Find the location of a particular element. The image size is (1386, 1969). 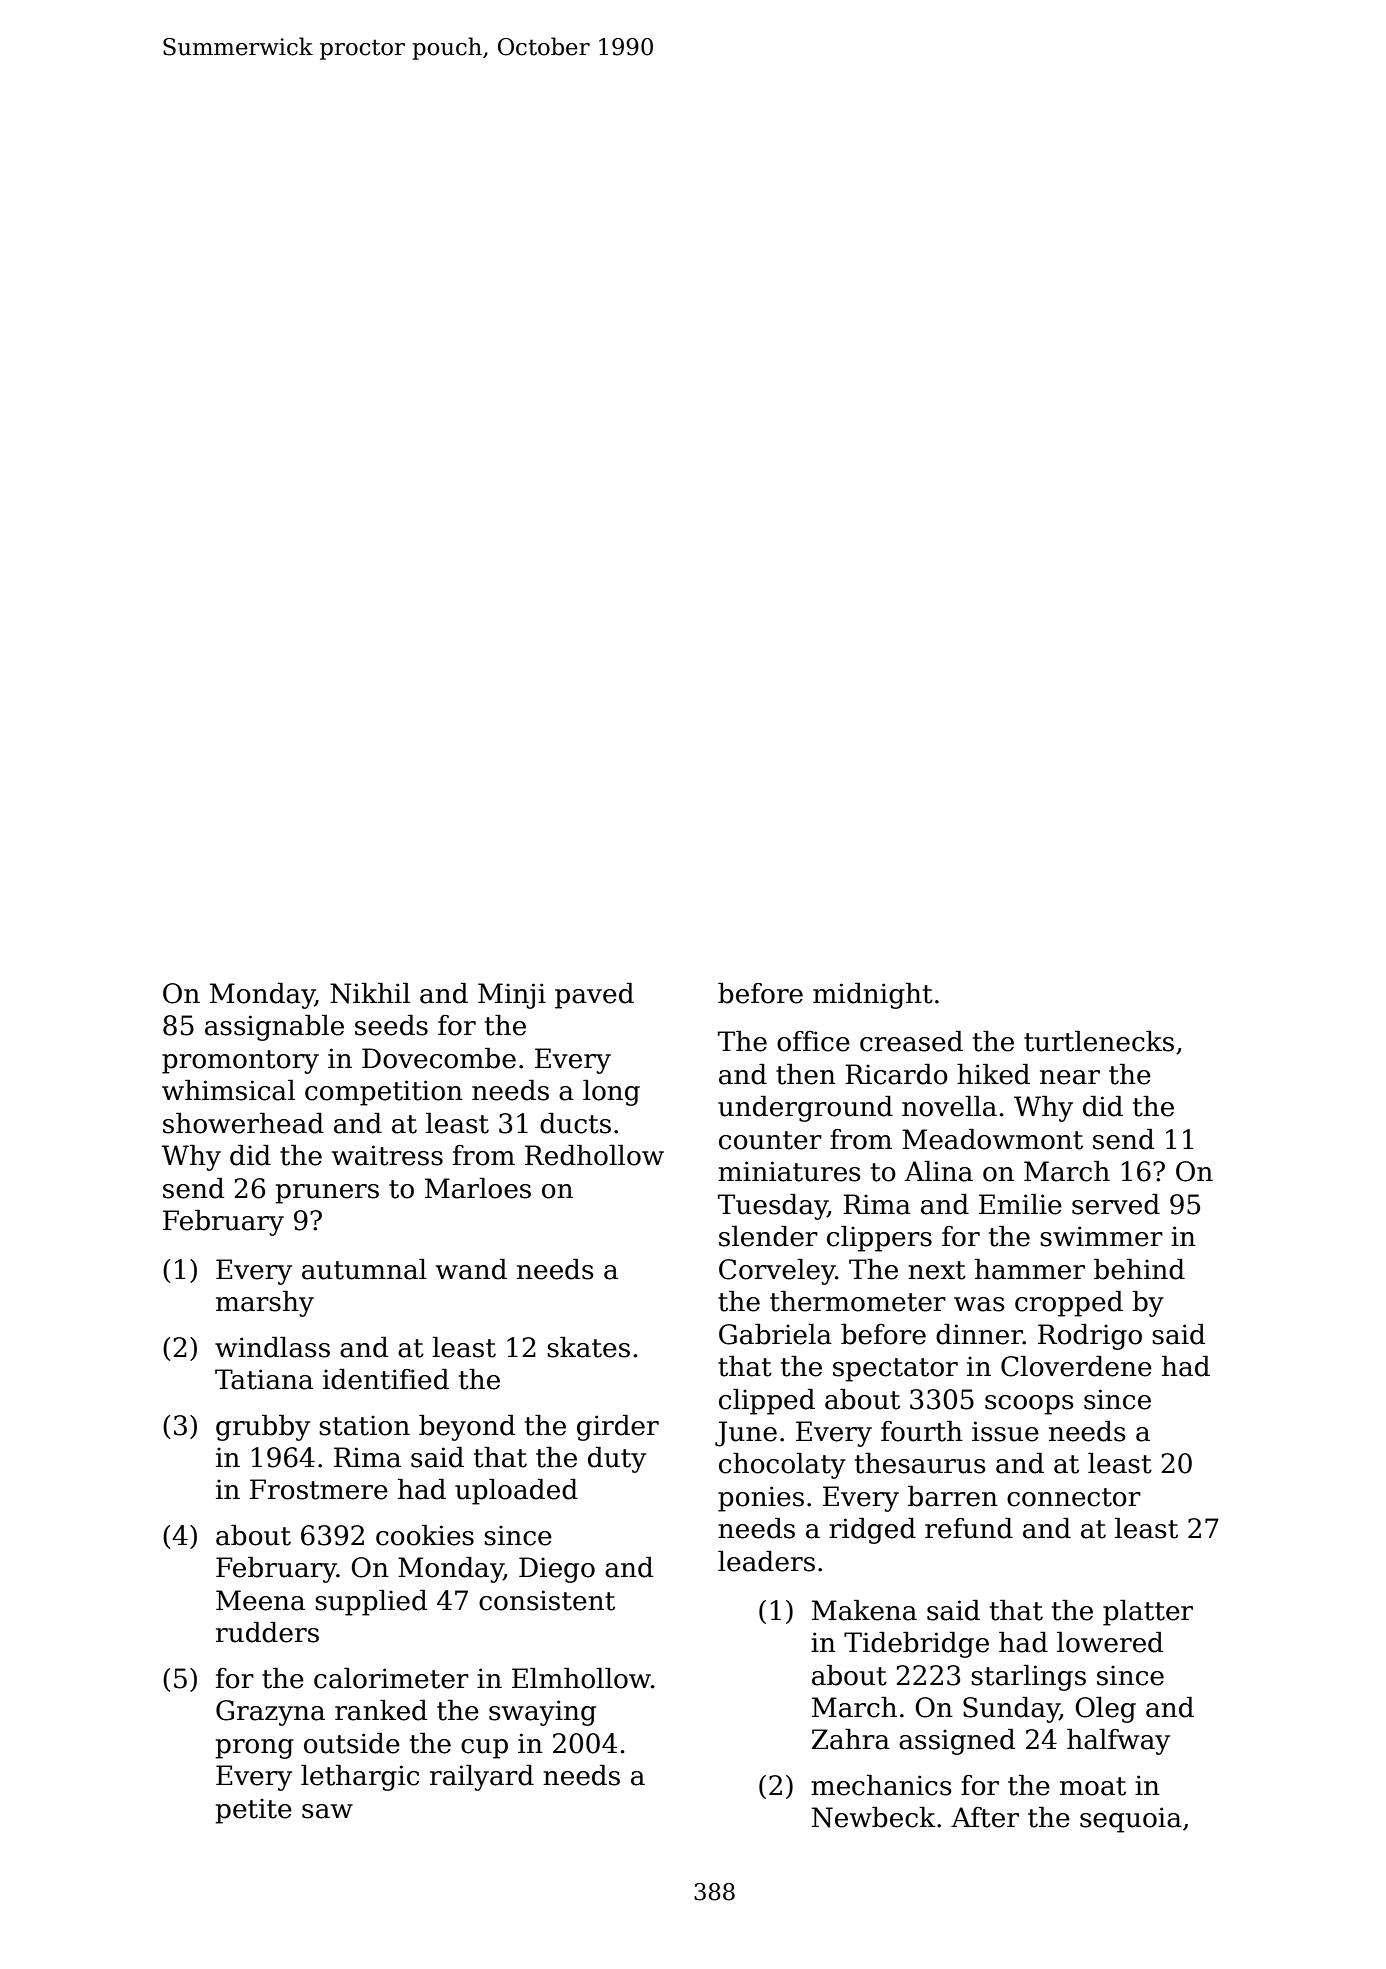

slender is located at coordinates (768, 1236).
